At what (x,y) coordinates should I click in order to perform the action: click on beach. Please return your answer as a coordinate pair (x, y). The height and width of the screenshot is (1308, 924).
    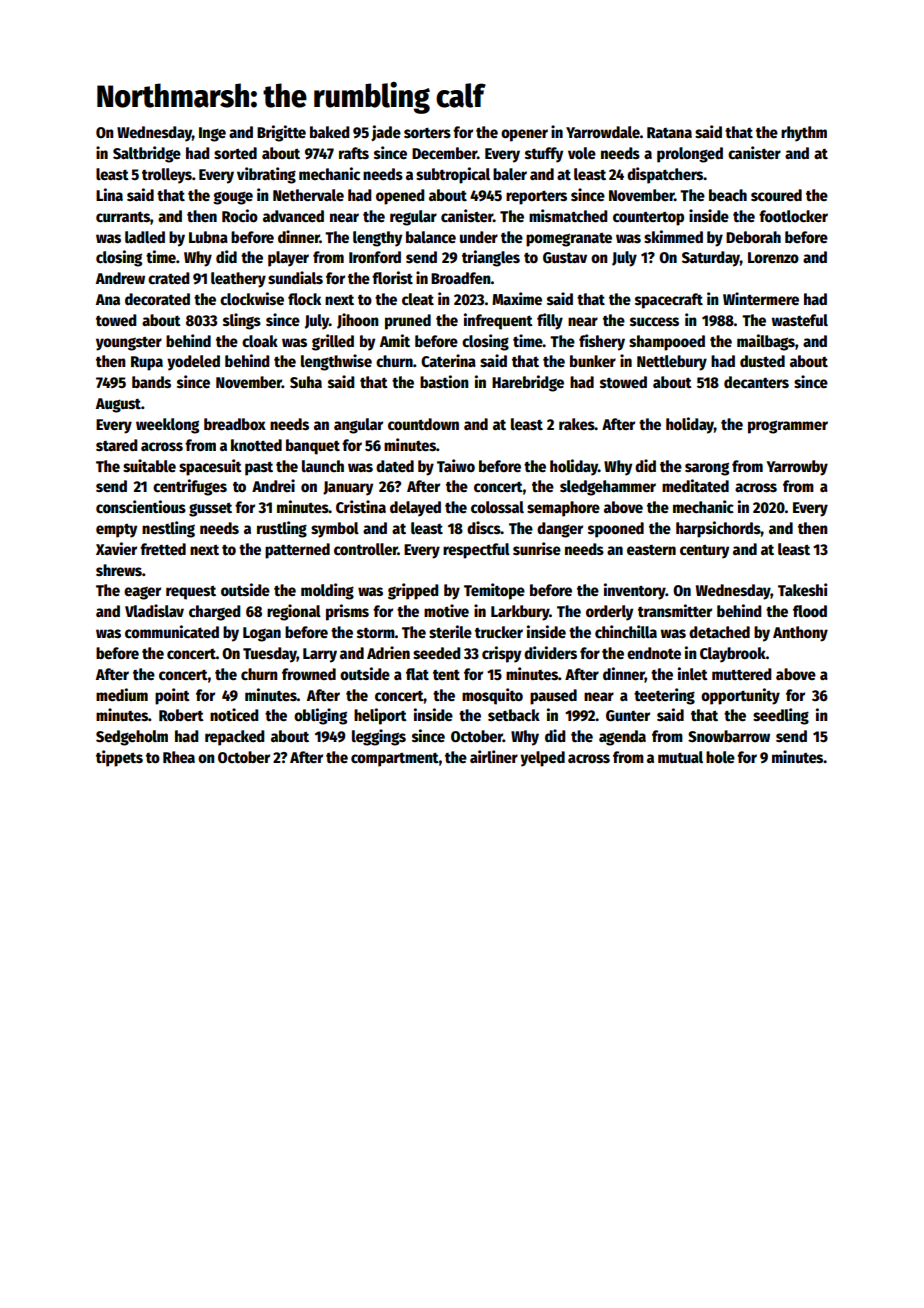
    Looking at the image, I should click on (728, 195).
